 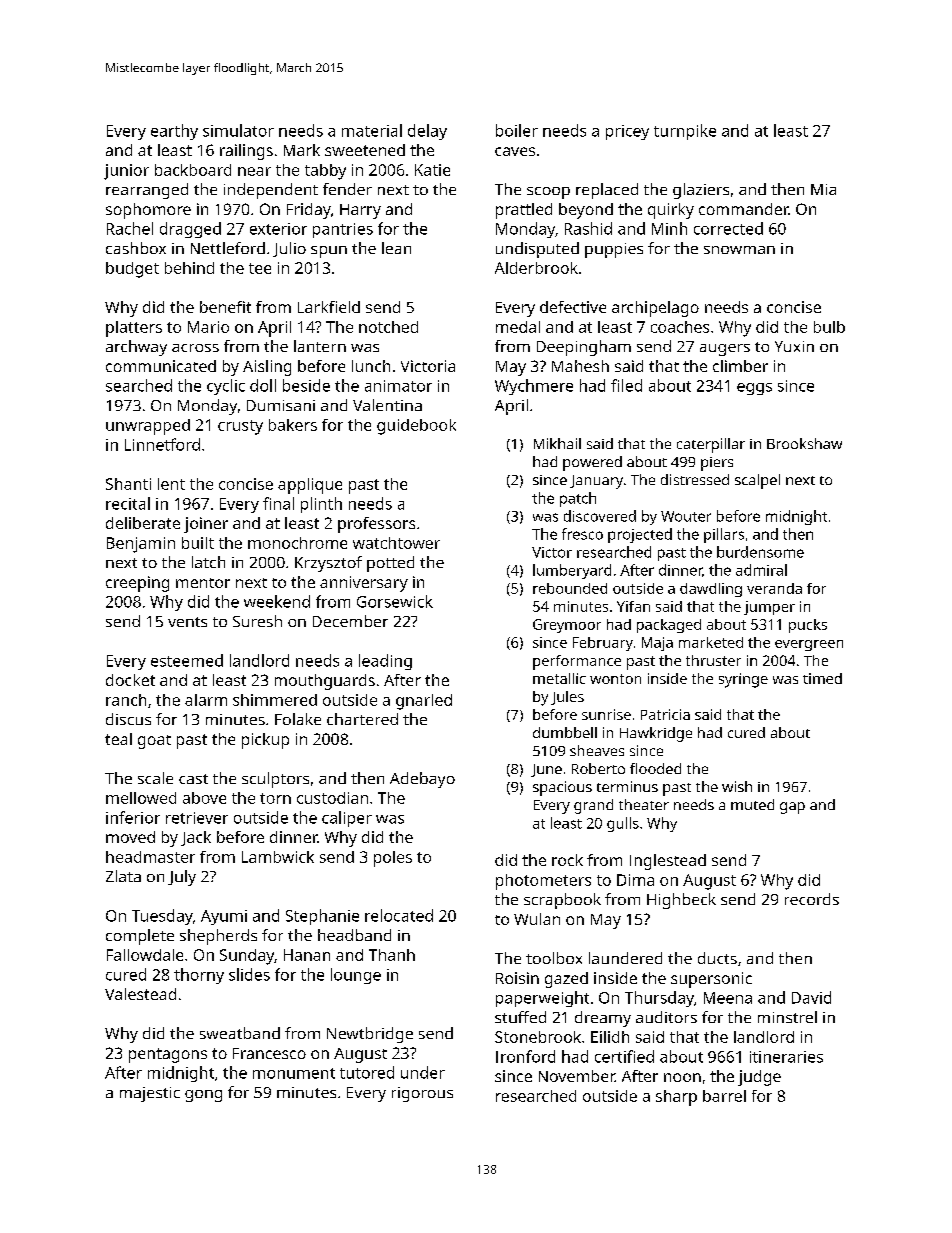 I want to click on earthy, so click(x=174, y=132).
